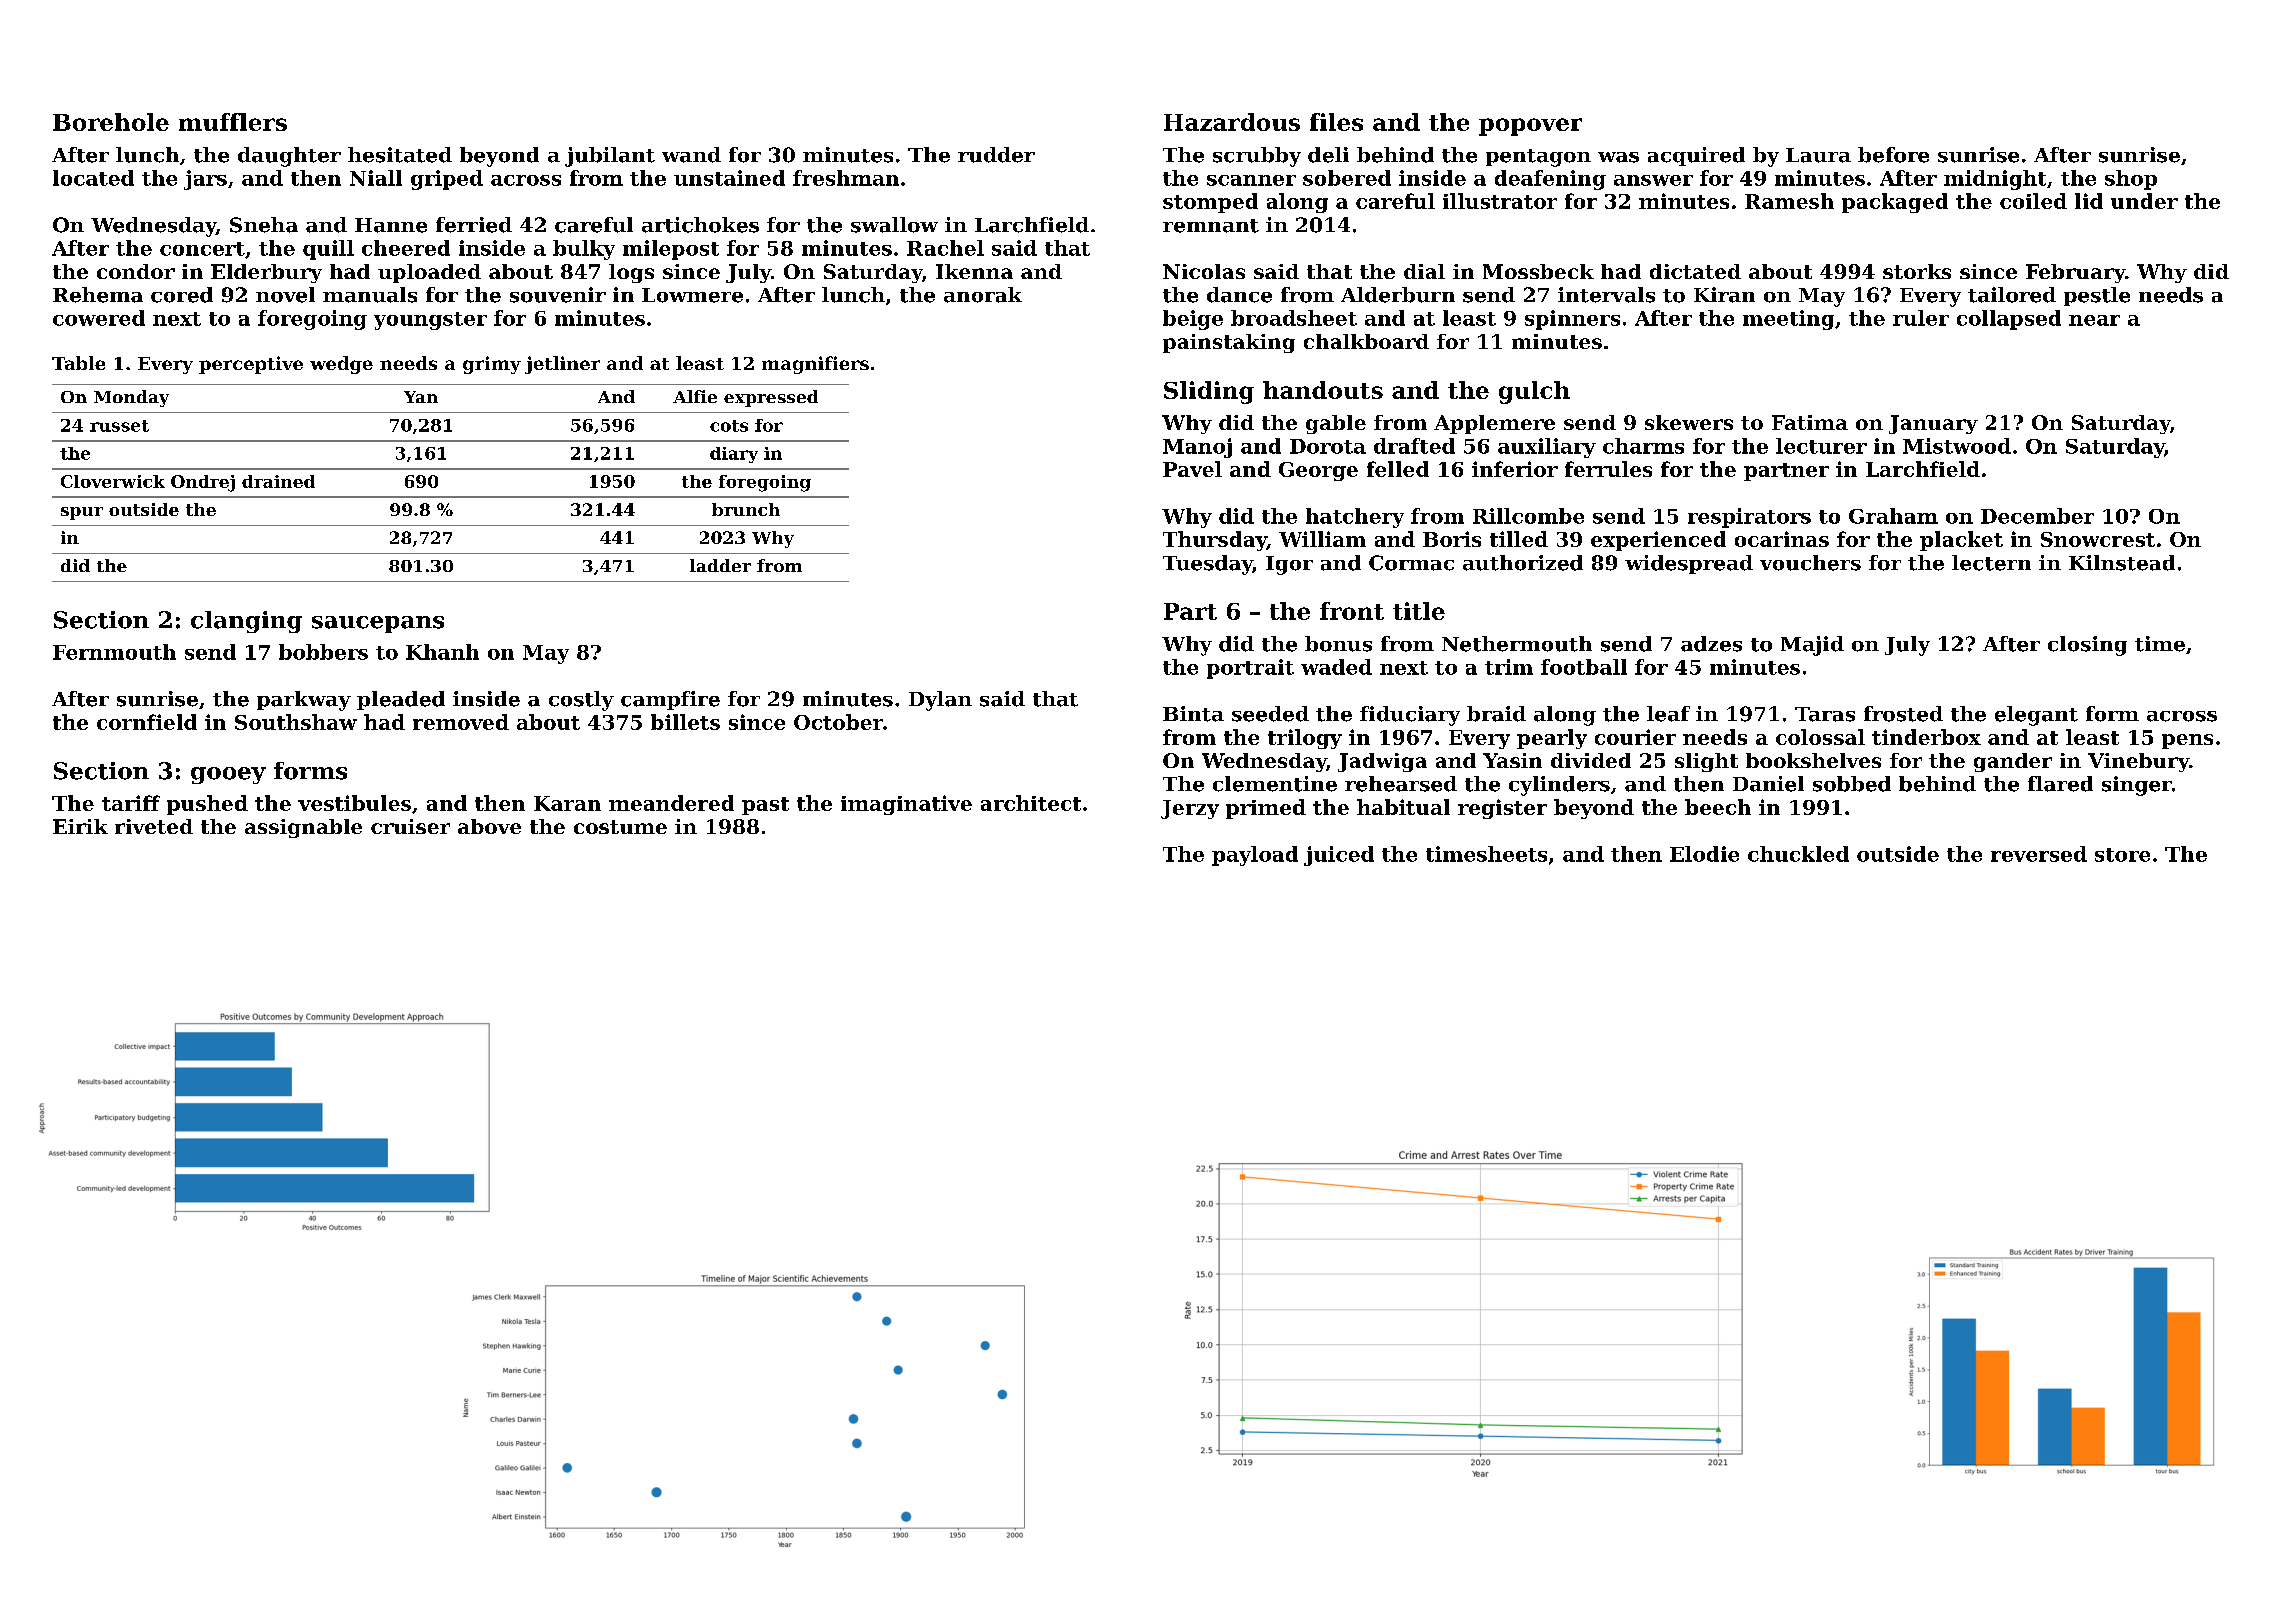  What do you see at coordinates (996, 155) in the screenshot?
I see `rudder` at bounding box center [996, 155].
